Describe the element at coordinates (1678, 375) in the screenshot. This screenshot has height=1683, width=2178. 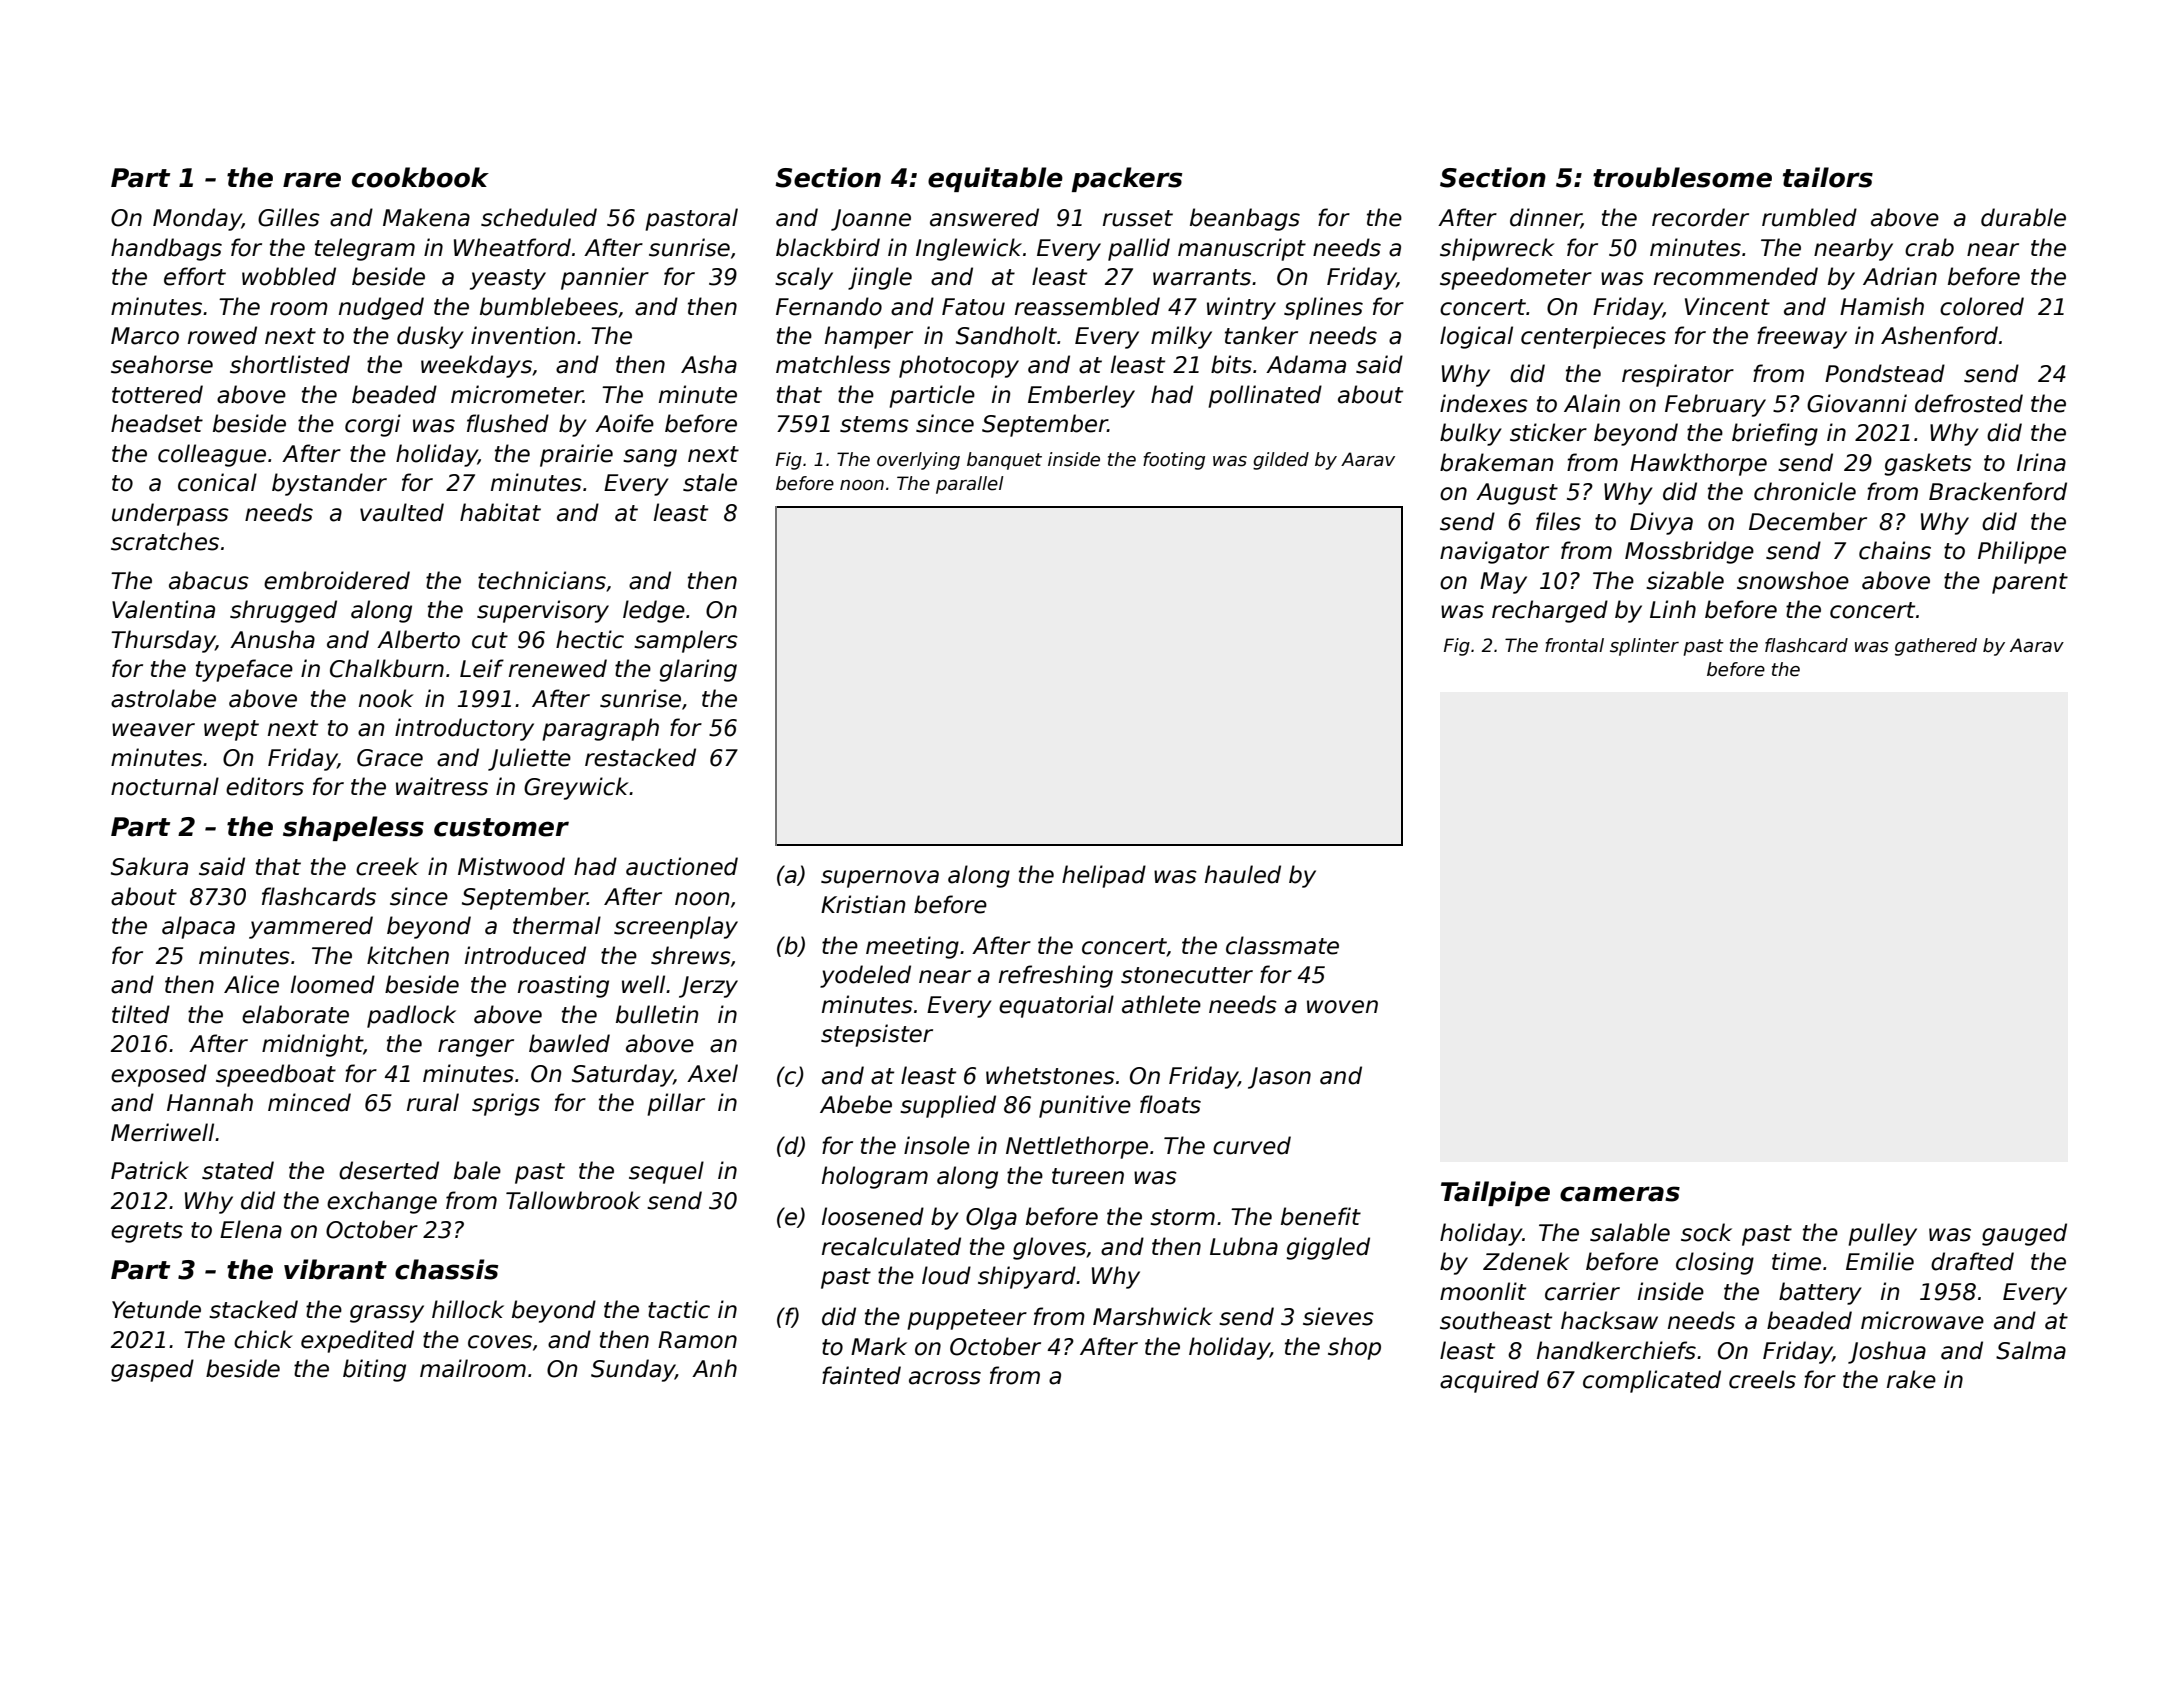
I see `respirator` at that location.
